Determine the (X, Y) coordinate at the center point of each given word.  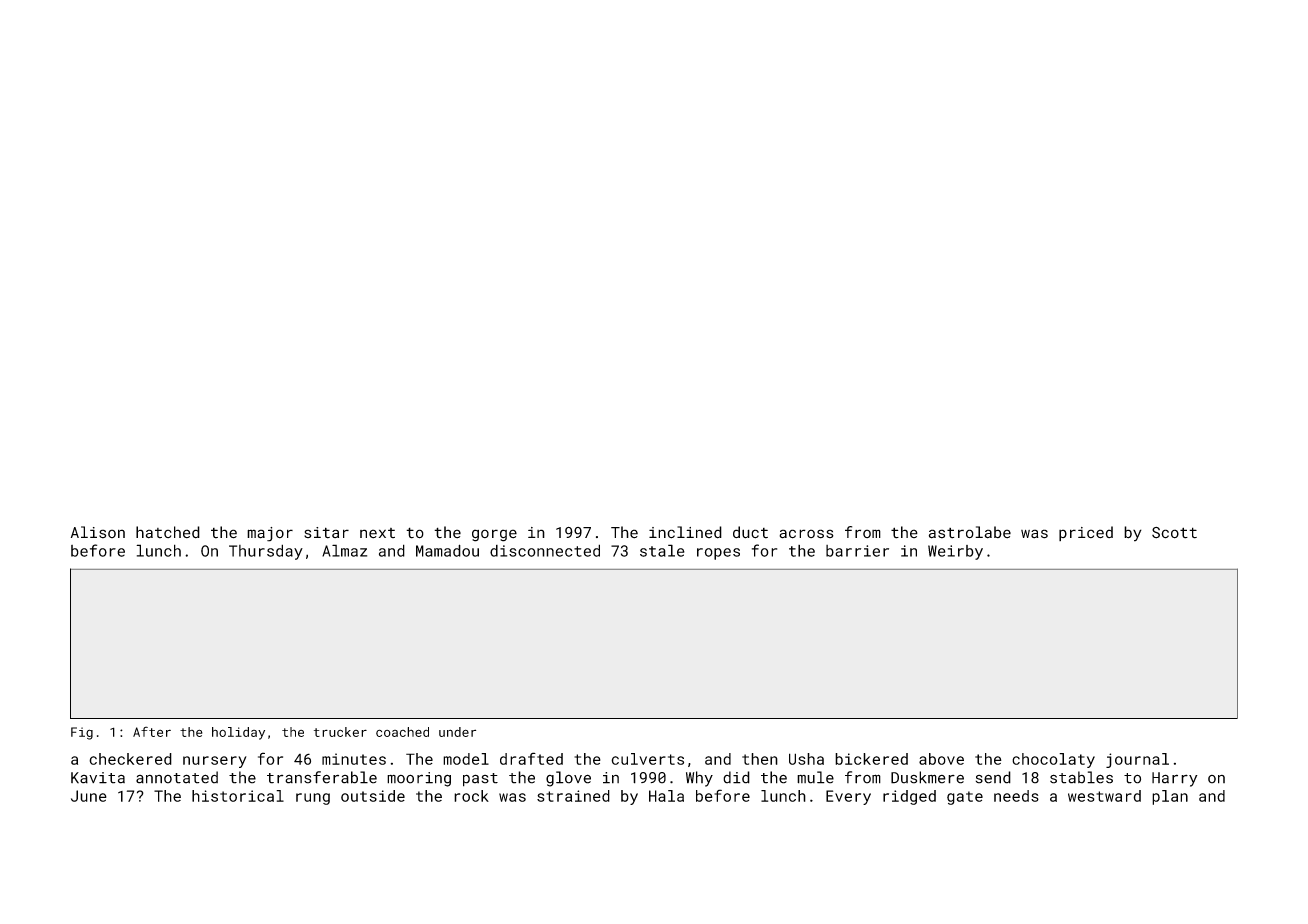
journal (1137, 760)
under (457, 732)
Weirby (955, 552)
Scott (1174, 533)
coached (402, 732)
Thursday (266, 552)
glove (568, 779)
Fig (82, 733)
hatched (168, 532)
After (152, 731)
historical (238, 796)
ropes (718, 554)
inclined (685, 532)
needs (1016, 796)
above (941, 759)
